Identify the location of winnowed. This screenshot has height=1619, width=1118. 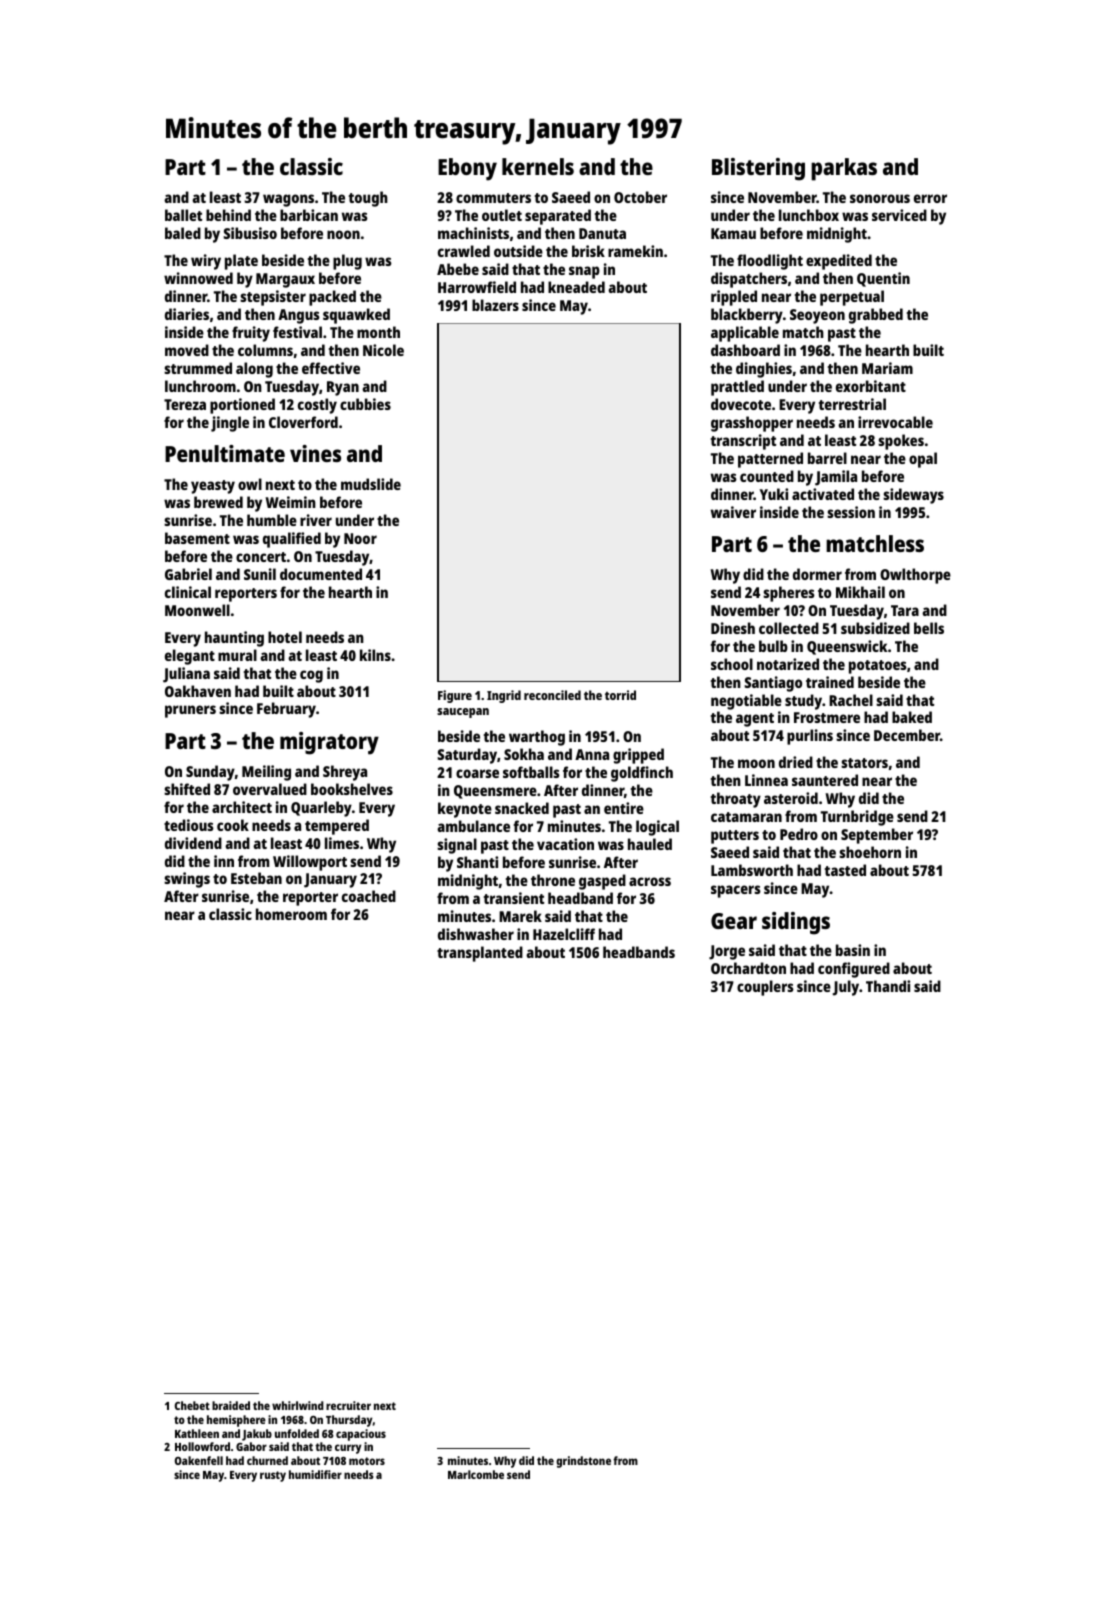
(198, 278).
